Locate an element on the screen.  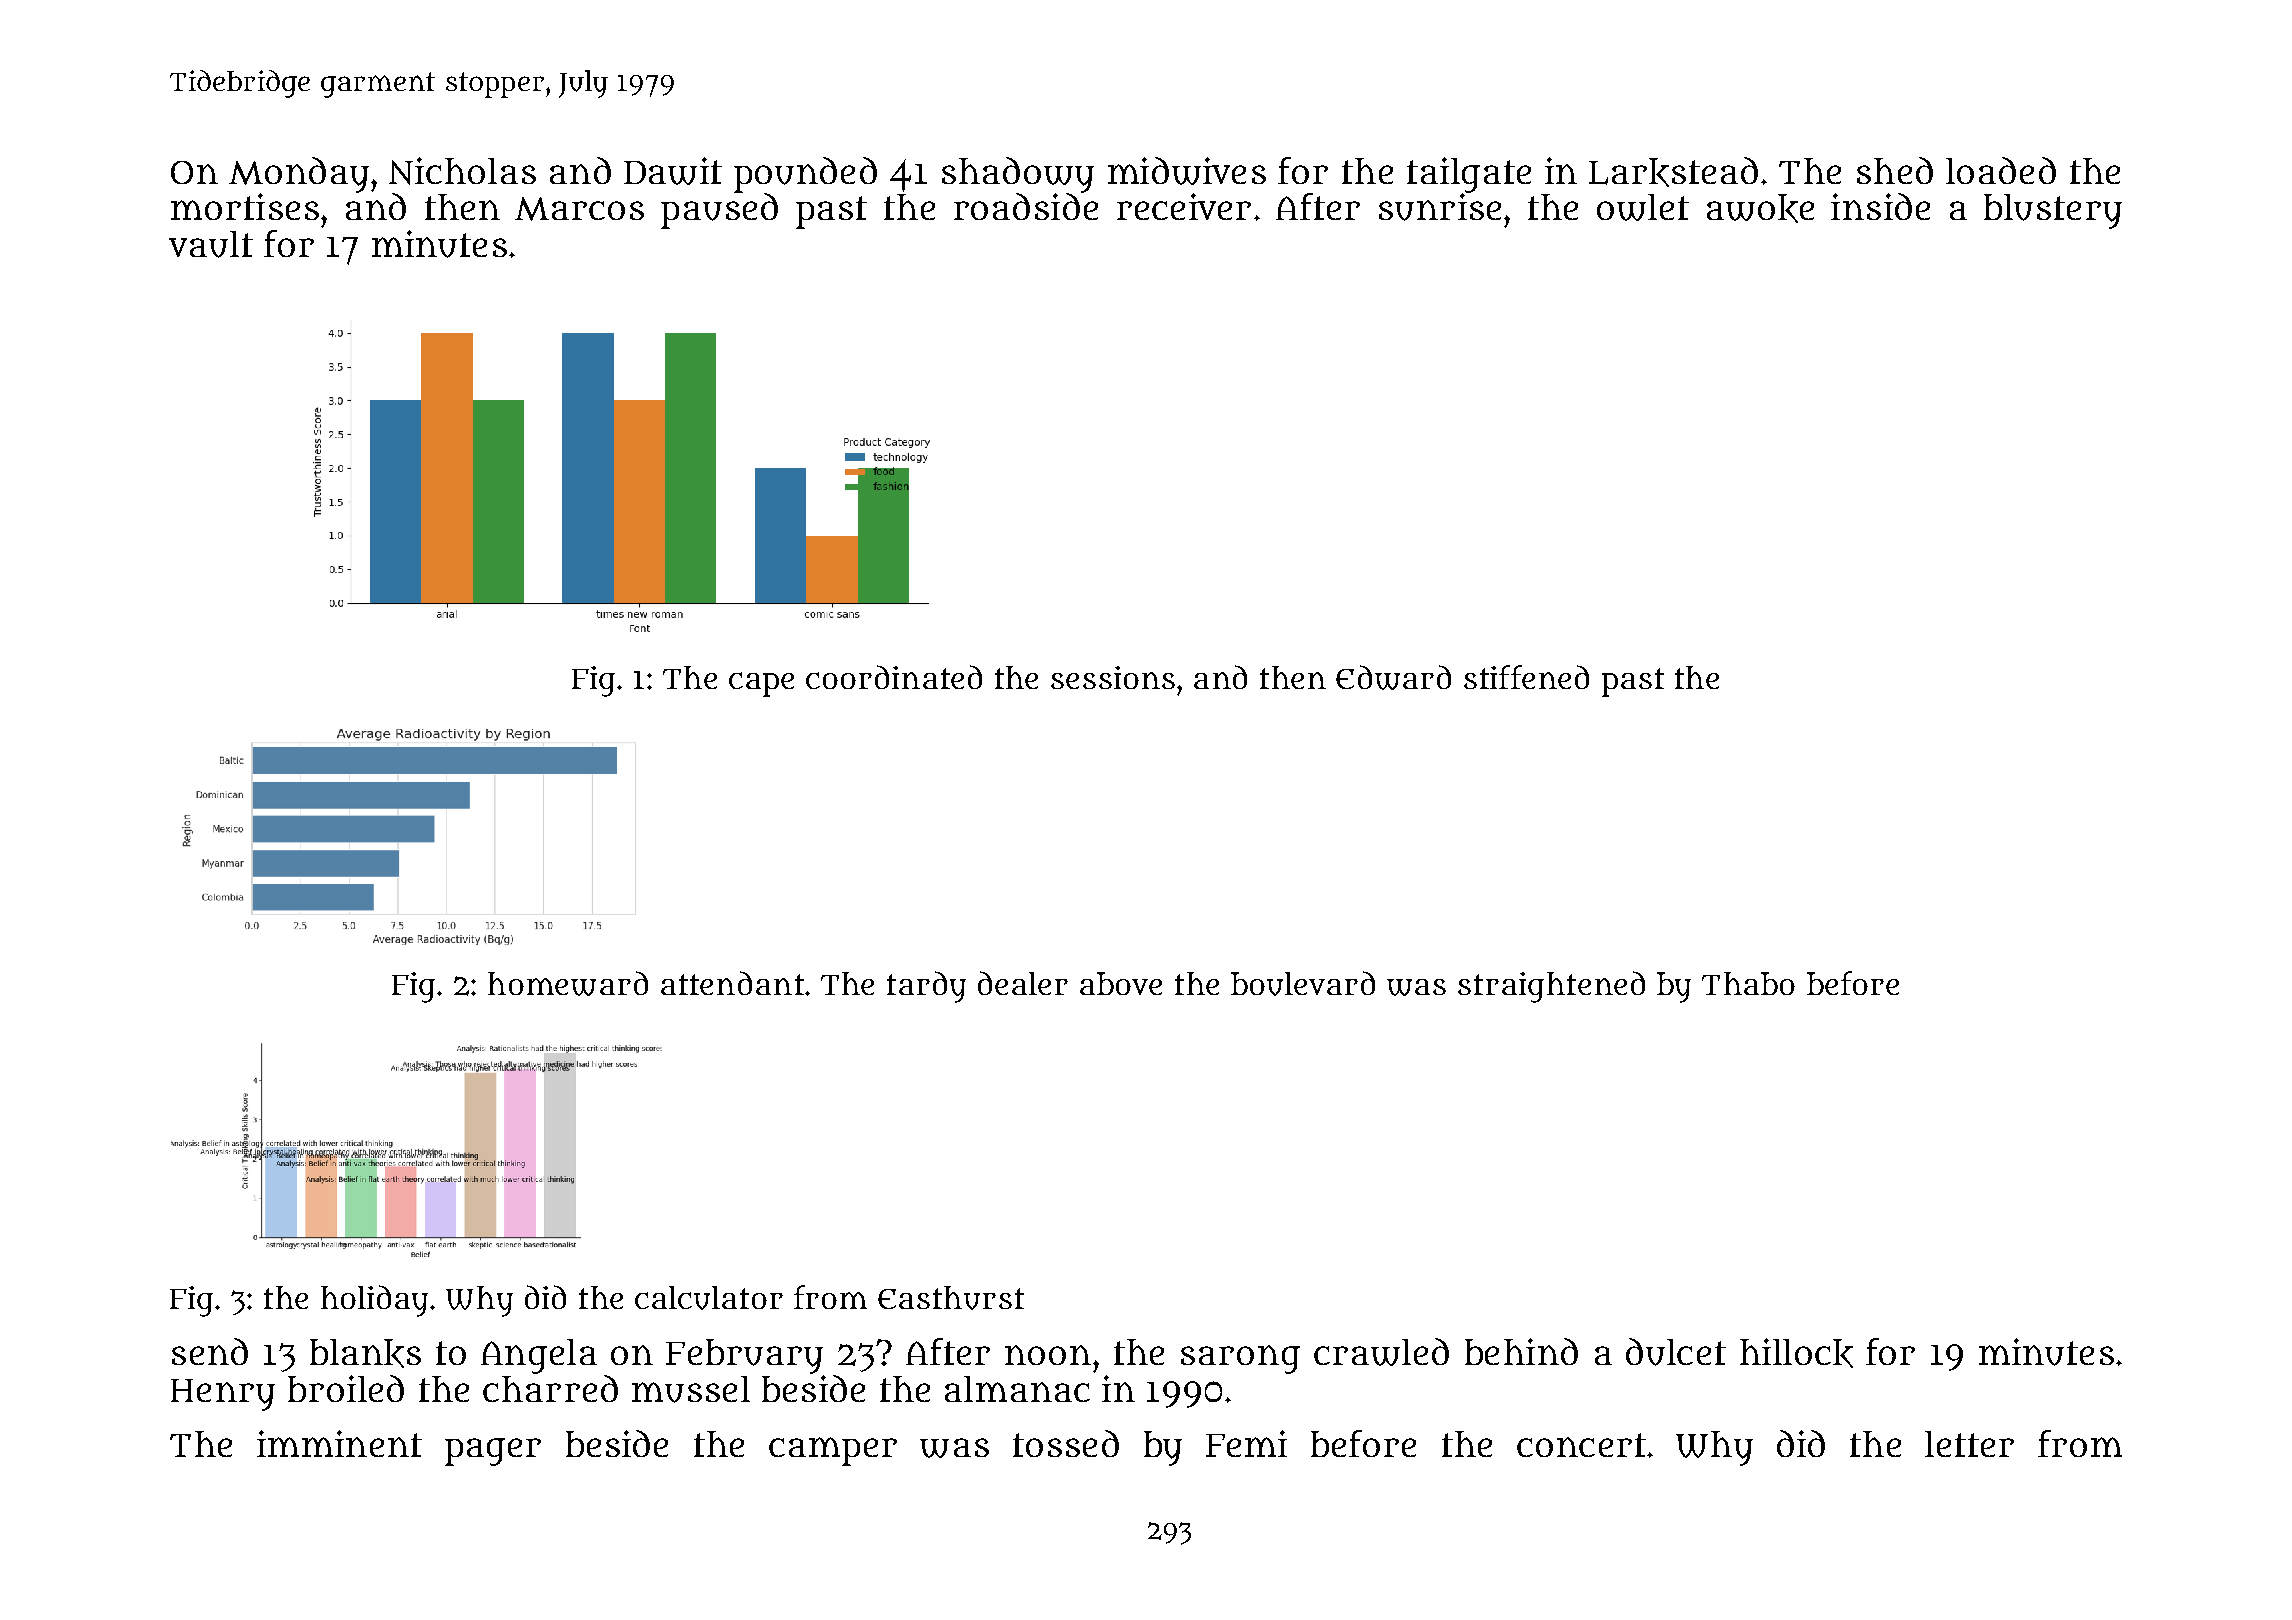
mortises is located at coordinates (245, 206).
